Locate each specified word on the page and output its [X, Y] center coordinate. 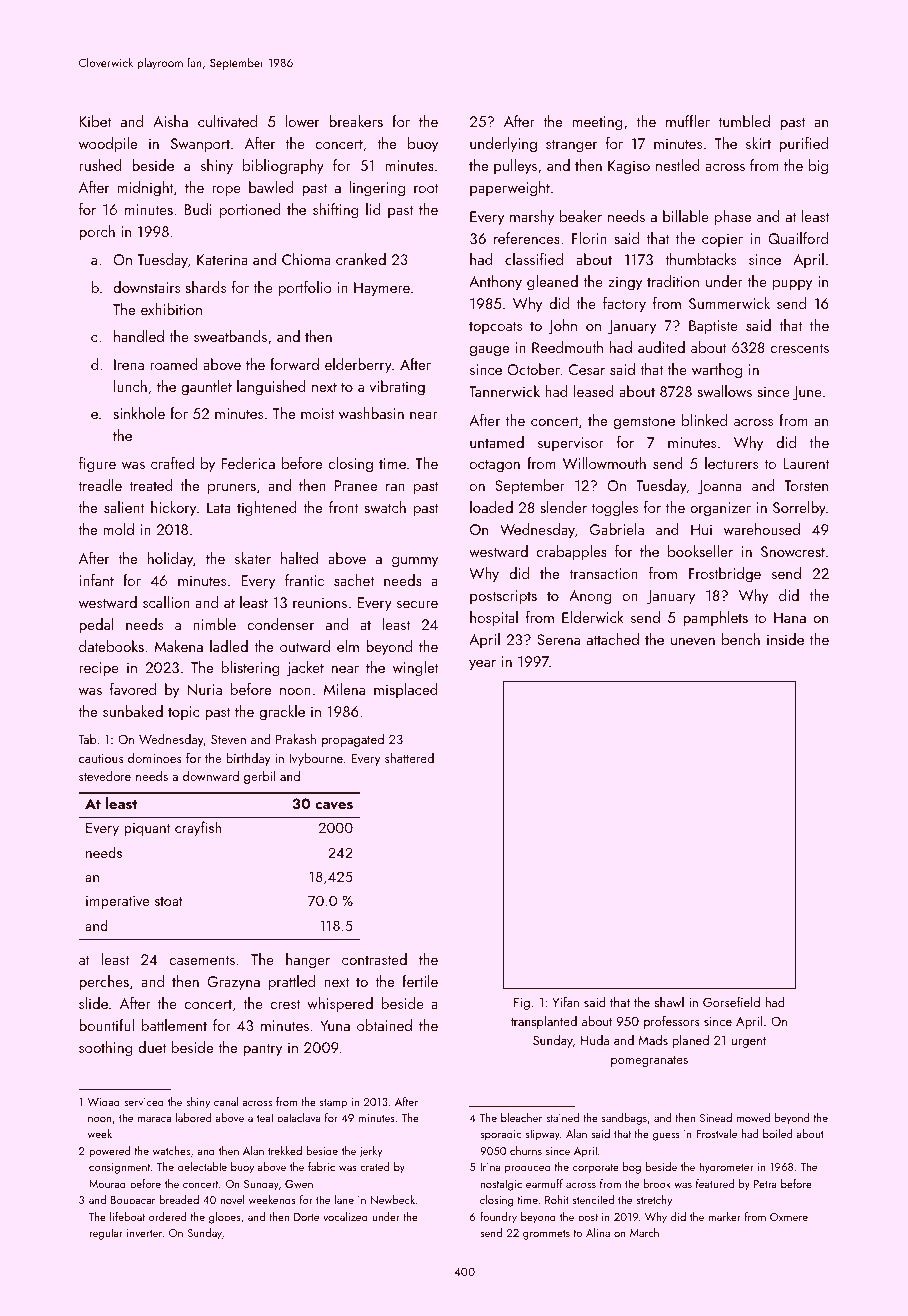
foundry [498, 1218]
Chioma [306, 259]
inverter [144, 1233]
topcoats [495, 327]
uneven [693, 641]
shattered [409, 758]
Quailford [798, 238]
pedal [96, 626]
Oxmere [789, 1217]
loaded [491, 507]
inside [785, 639]
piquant [147, 830]
